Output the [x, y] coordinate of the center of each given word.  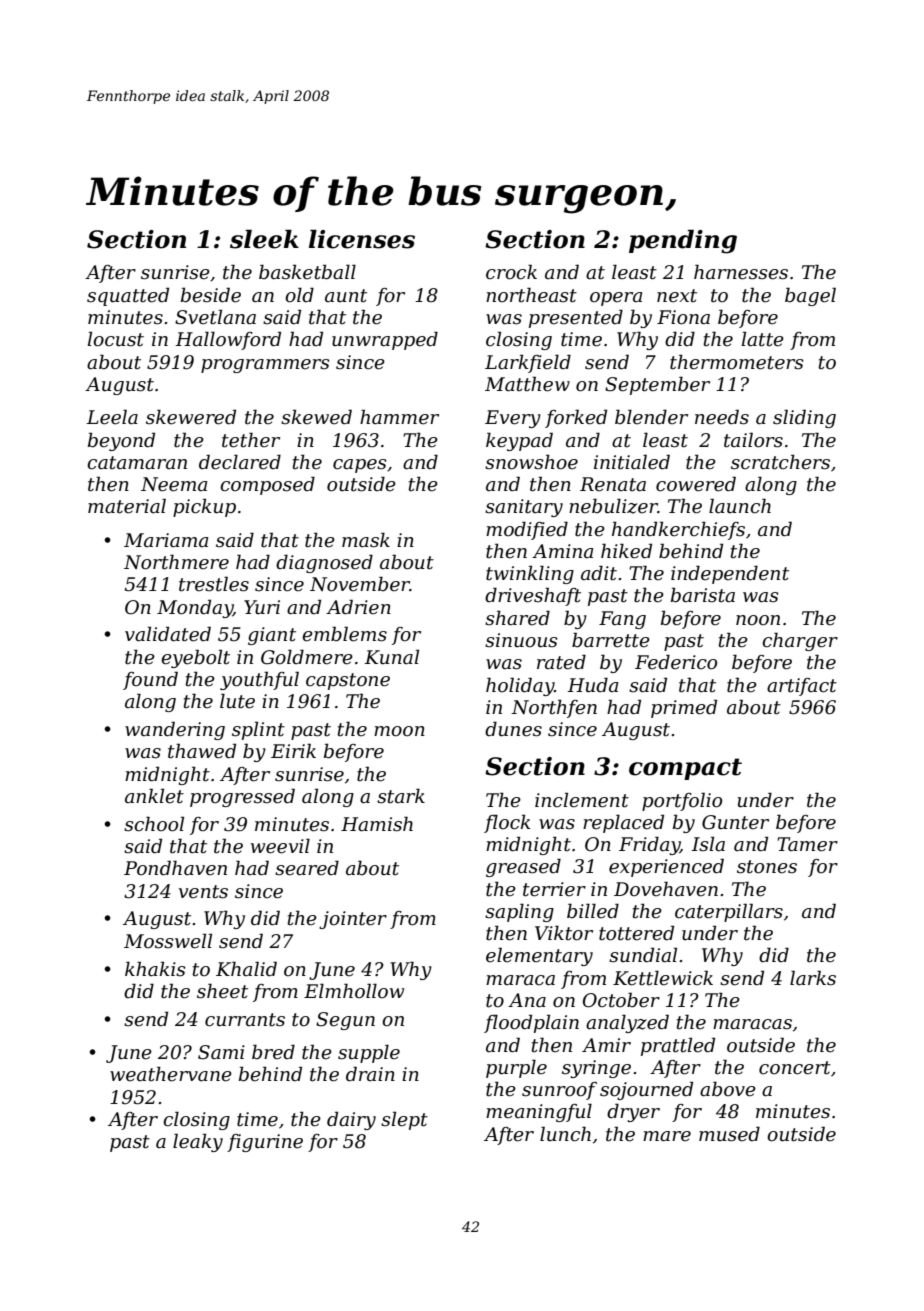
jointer [353, 920]
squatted [128, 296]
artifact [802, 687]
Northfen [554, 708]
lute [237, 701]
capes [360, 466]
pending [683, 242]
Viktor [564, 933]
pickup [204, 507]
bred [273, 1052]
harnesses [741, 272]
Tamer [807, 844]
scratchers [780, 462]
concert [795, 1068]
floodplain [531, 1023]
